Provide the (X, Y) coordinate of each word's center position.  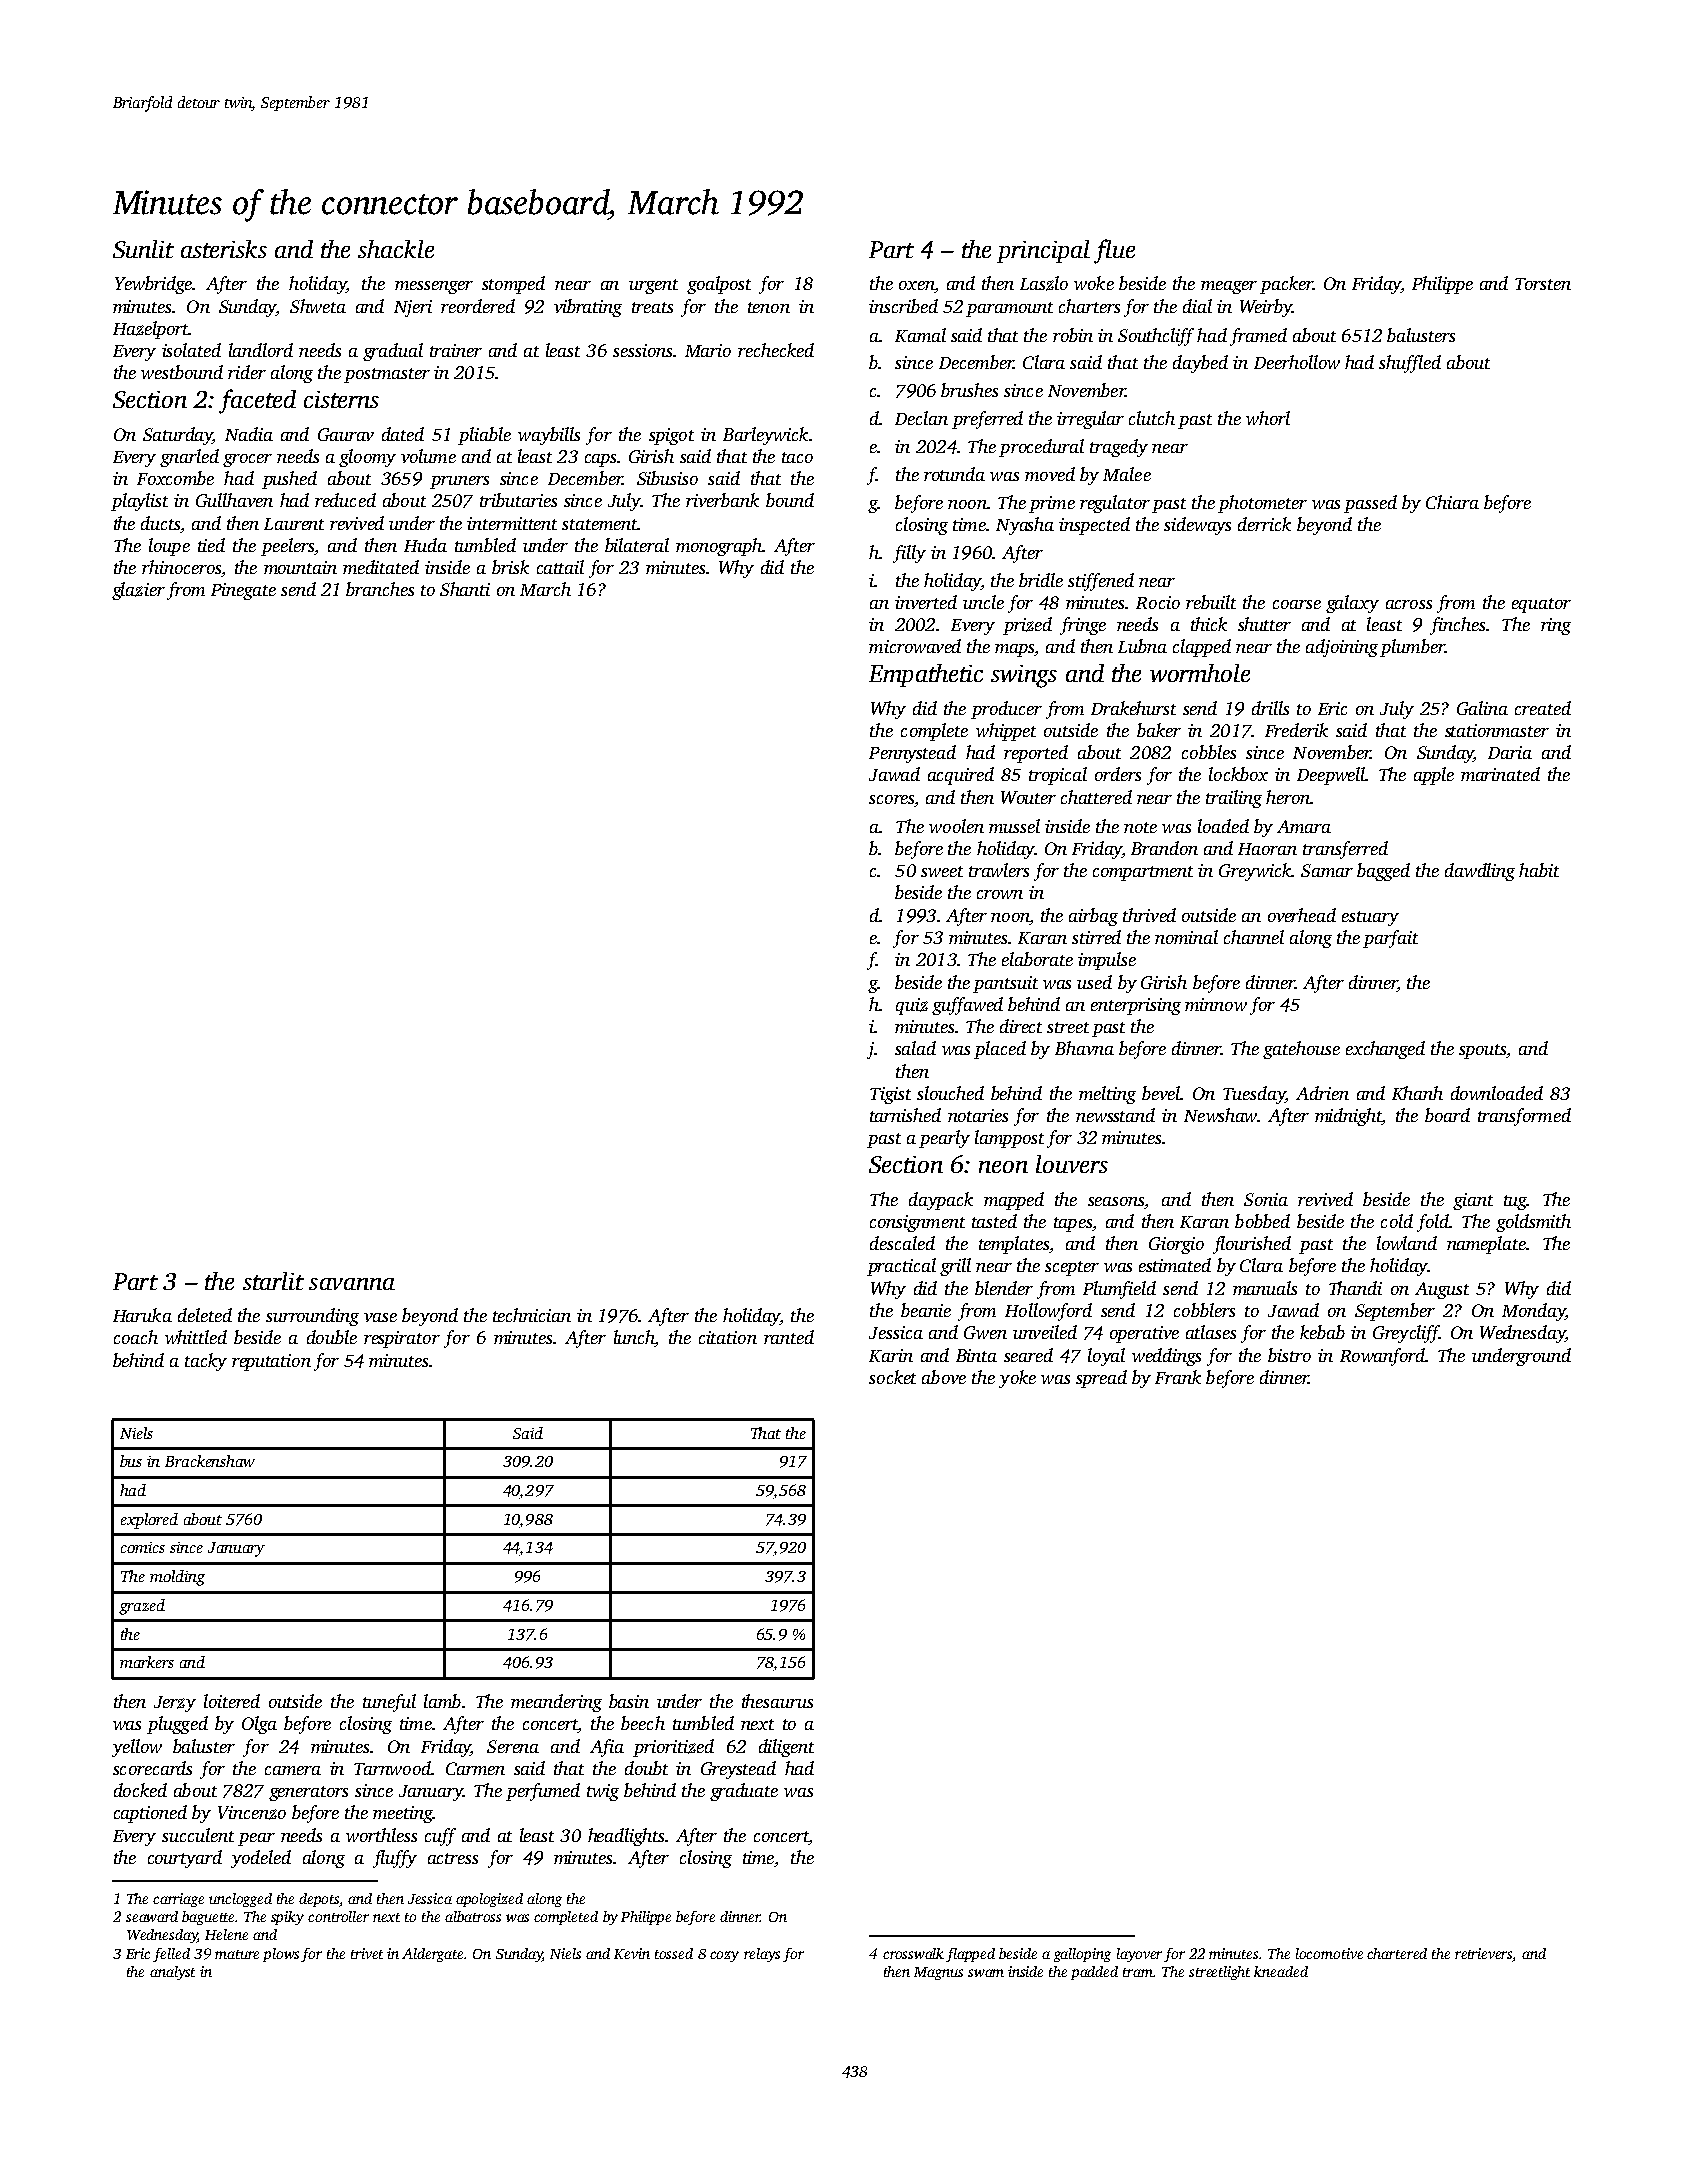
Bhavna (1084, 1048)
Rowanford (1382, 1357)
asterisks (224, 249)
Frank (1178, 1377)
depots (319, 1900)
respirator (402, 1339)
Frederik (1296, 730)
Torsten (1543, 284)
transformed (1524, 1117)
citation (728, 1337)
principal (1043, 251)
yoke (1017, 1379)
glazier (138, 591)
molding (177, 1578)
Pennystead (912, 754)
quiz (912, 1006)
